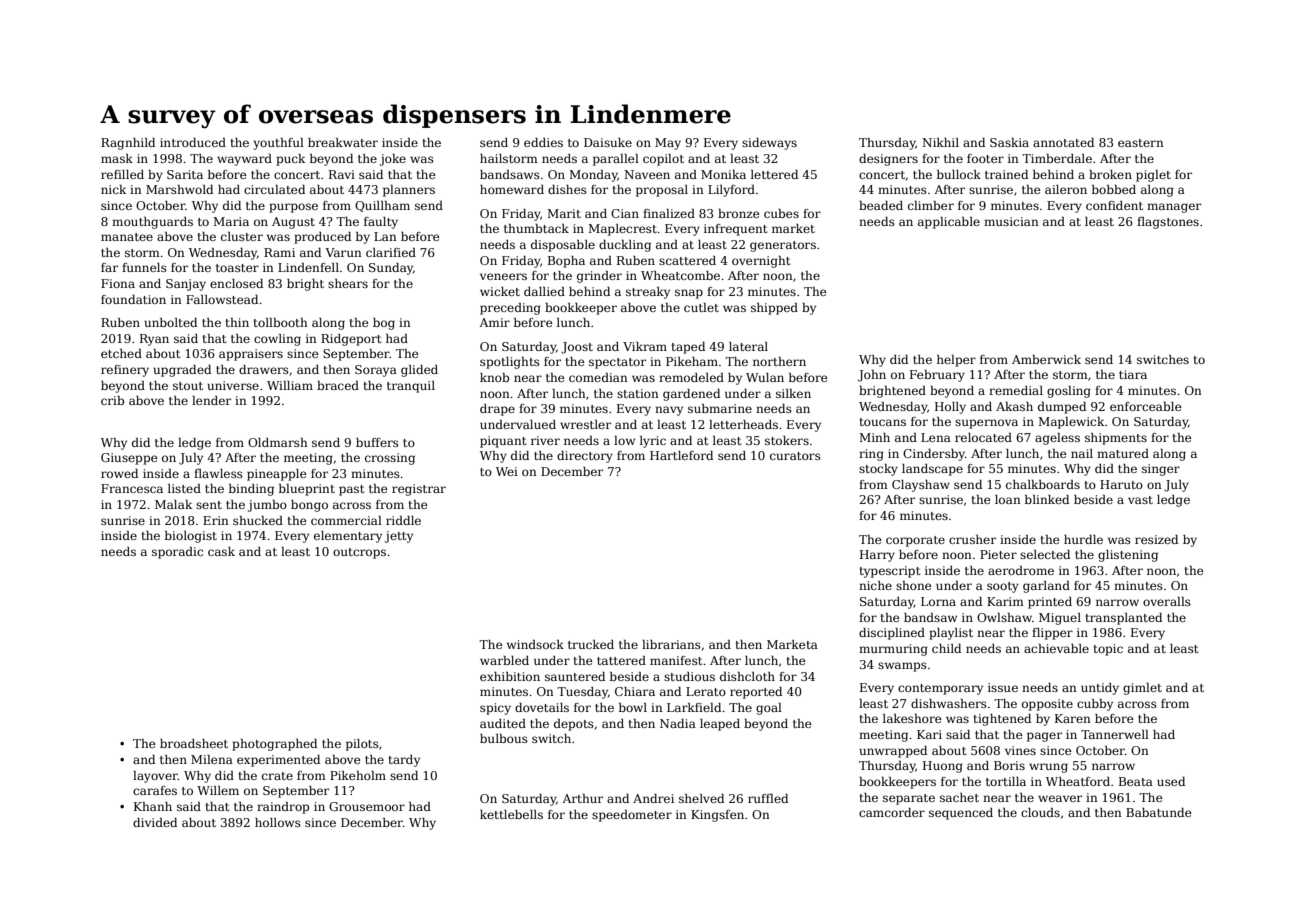  I want to click on Hartleford, so click(681, 455).
